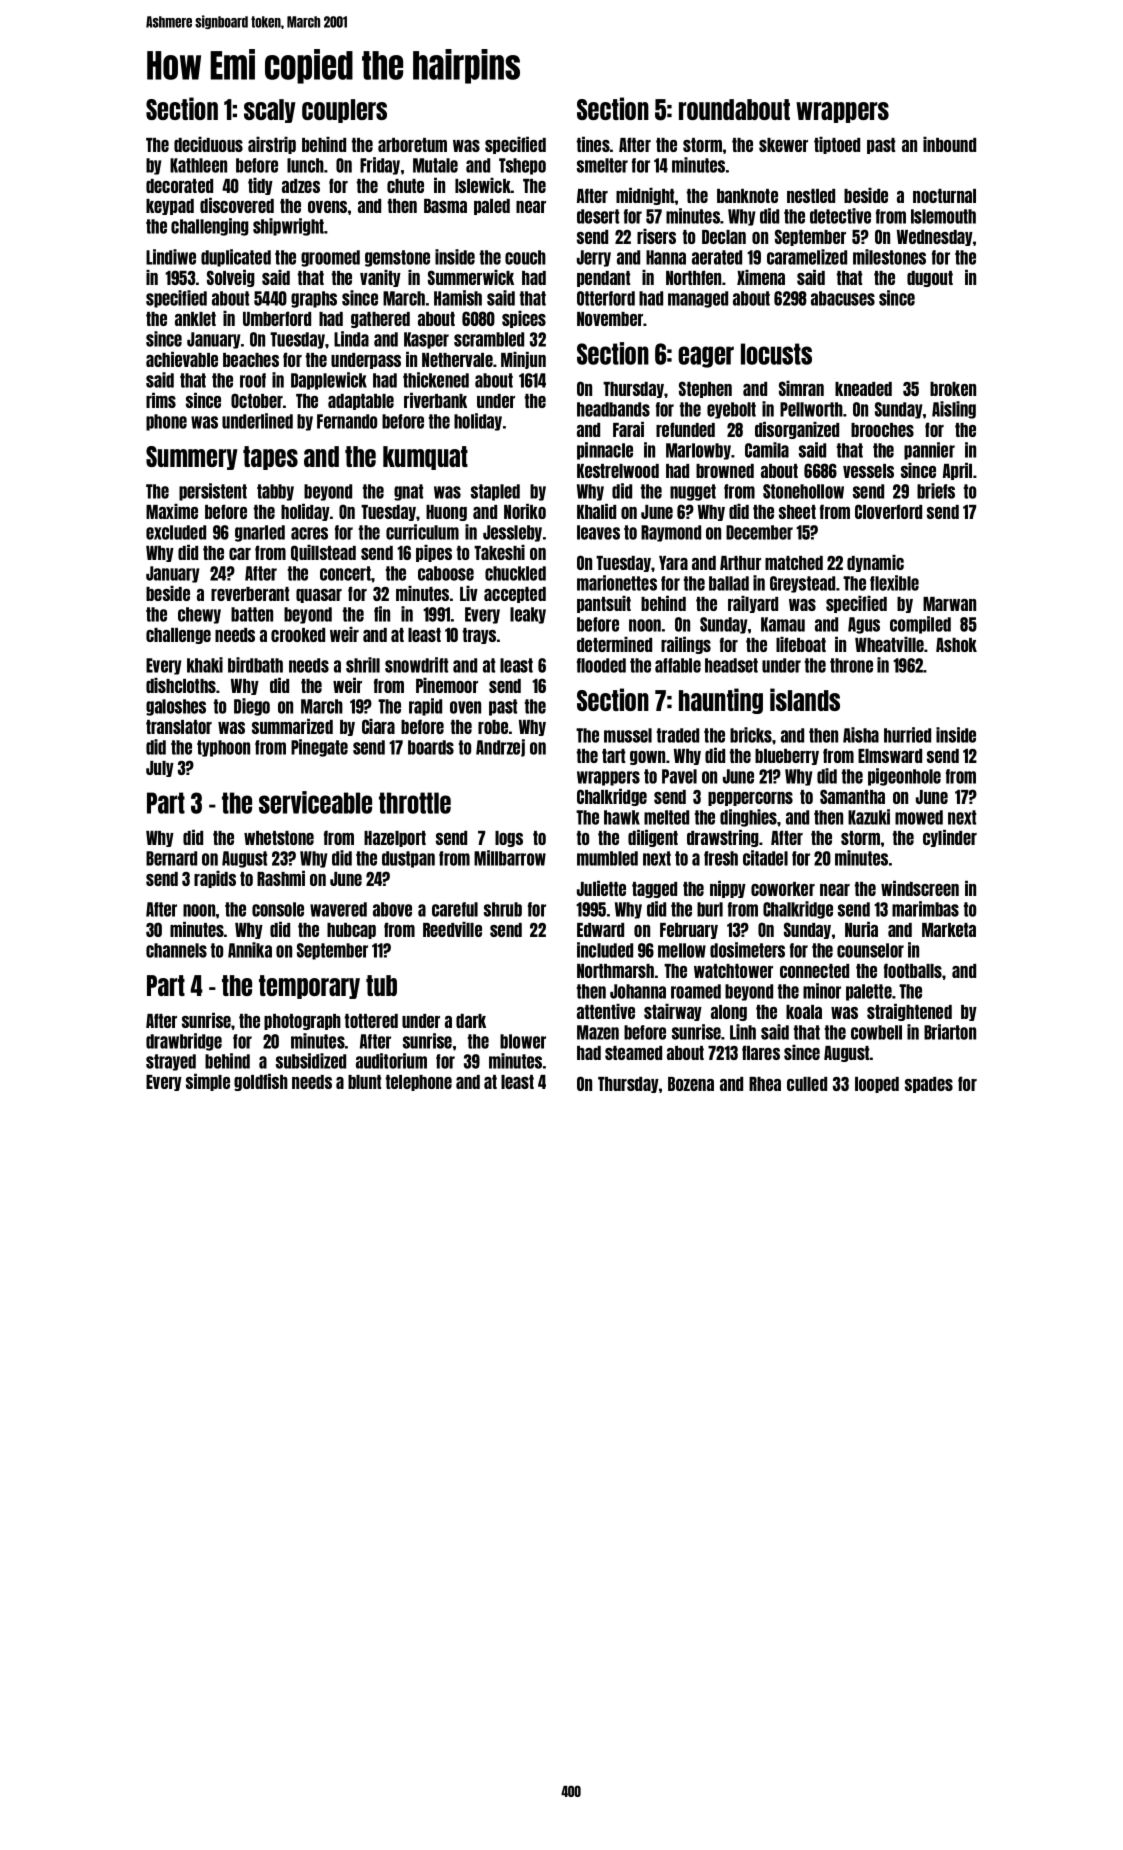 The width and height of the screenshot is (1123, 1850). I want to click on Declan, so click(724, 237).
